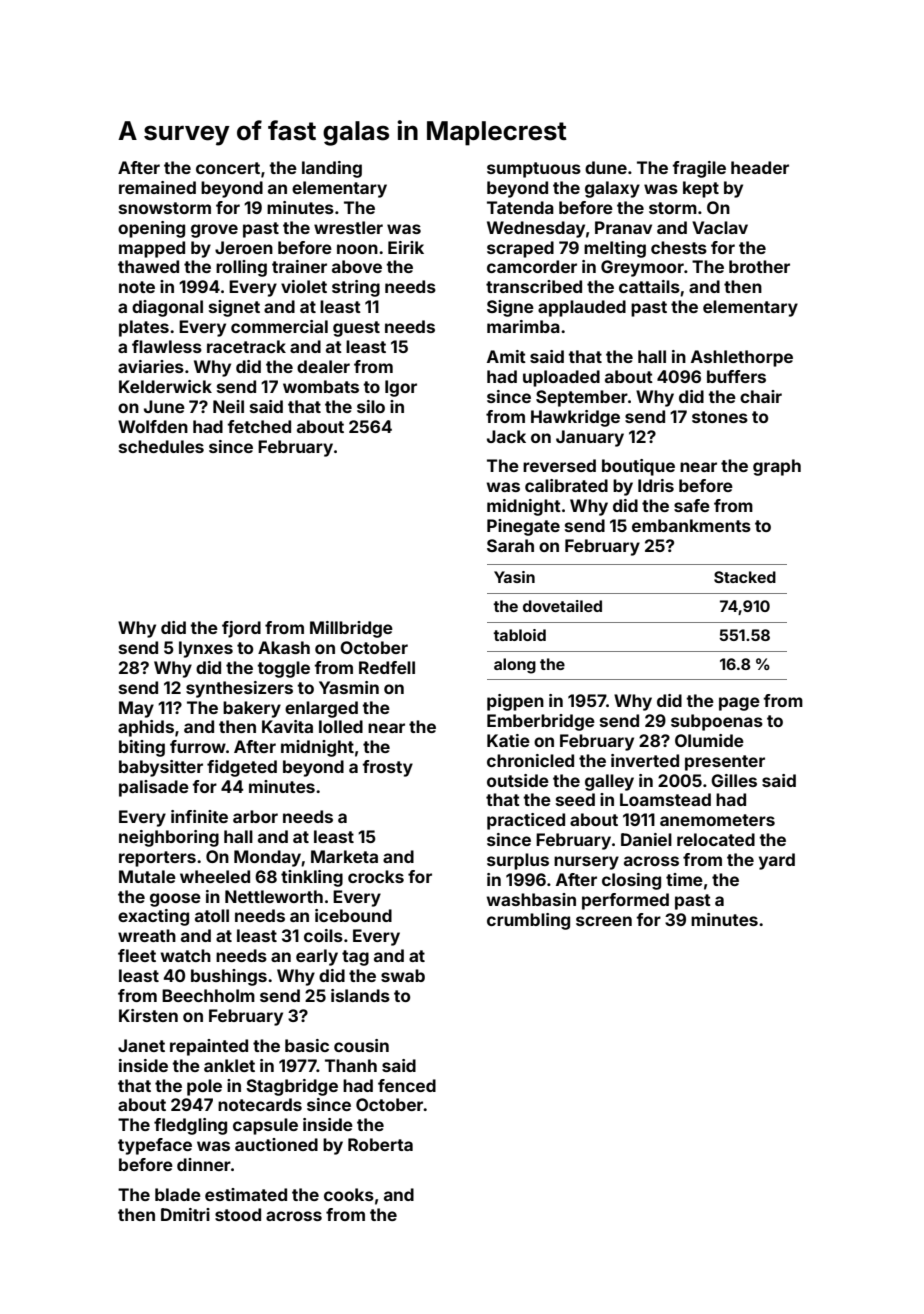  I want to click on arbor, so click(255, 816).
